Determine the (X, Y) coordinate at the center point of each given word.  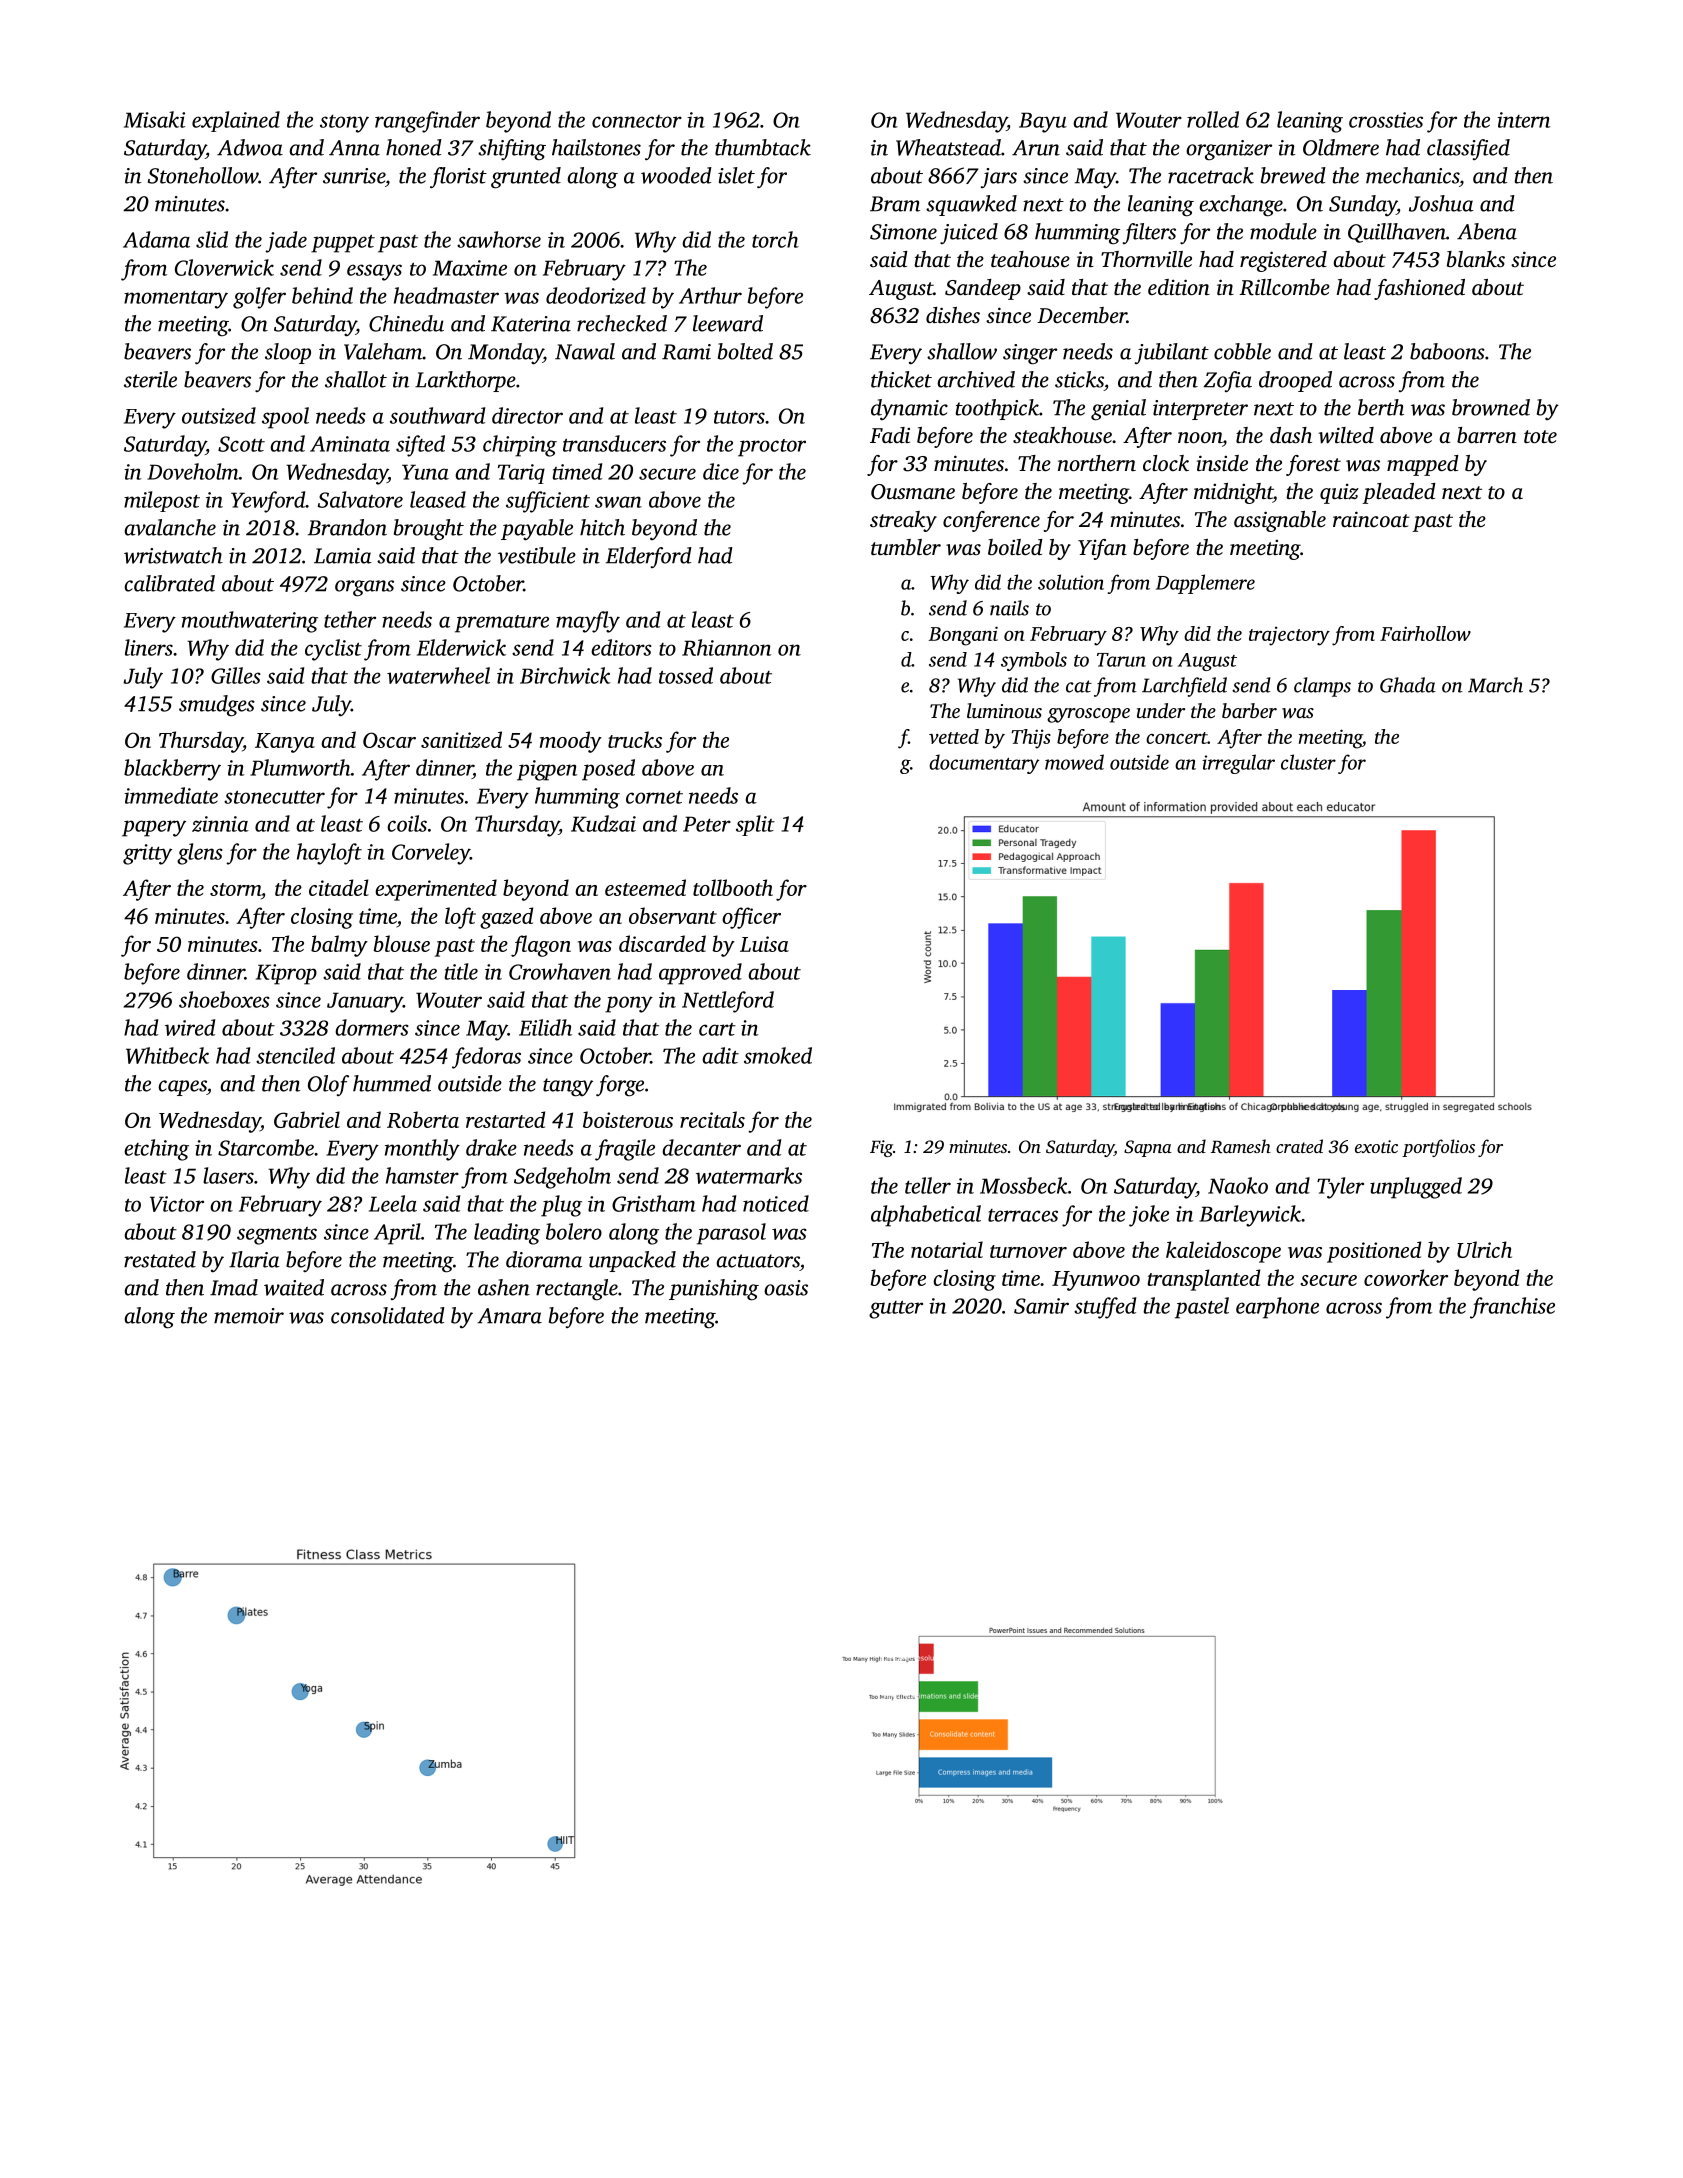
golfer (259, 298)
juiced (969, 233)
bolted (745, 351)
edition (1179, 287)
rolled (1213, 119)
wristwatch (173, 555)
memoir (249, 1316)
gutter (896, 1310)
